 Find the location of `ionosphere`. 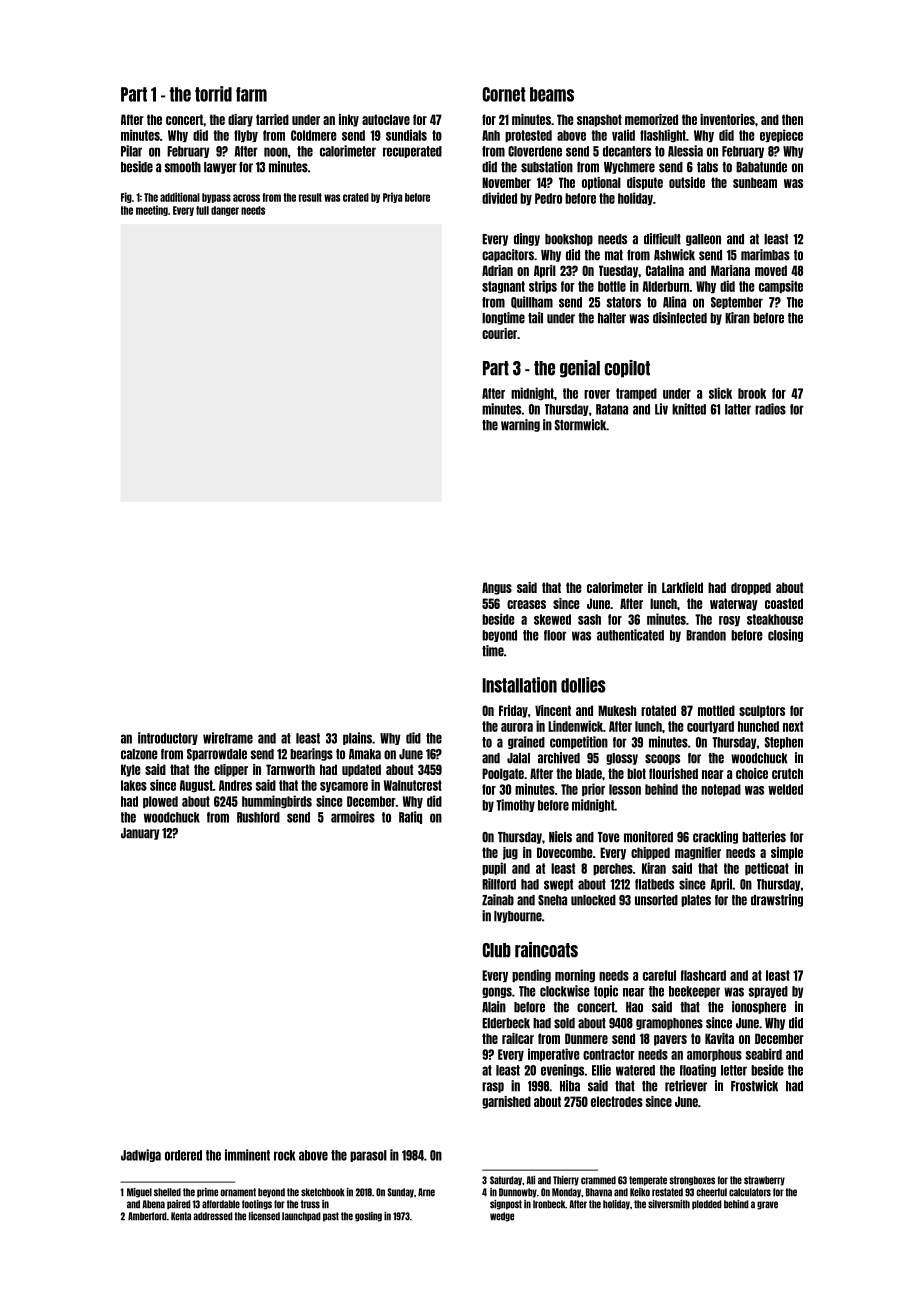

ionosphere is located at coordinates (759, 1007).
